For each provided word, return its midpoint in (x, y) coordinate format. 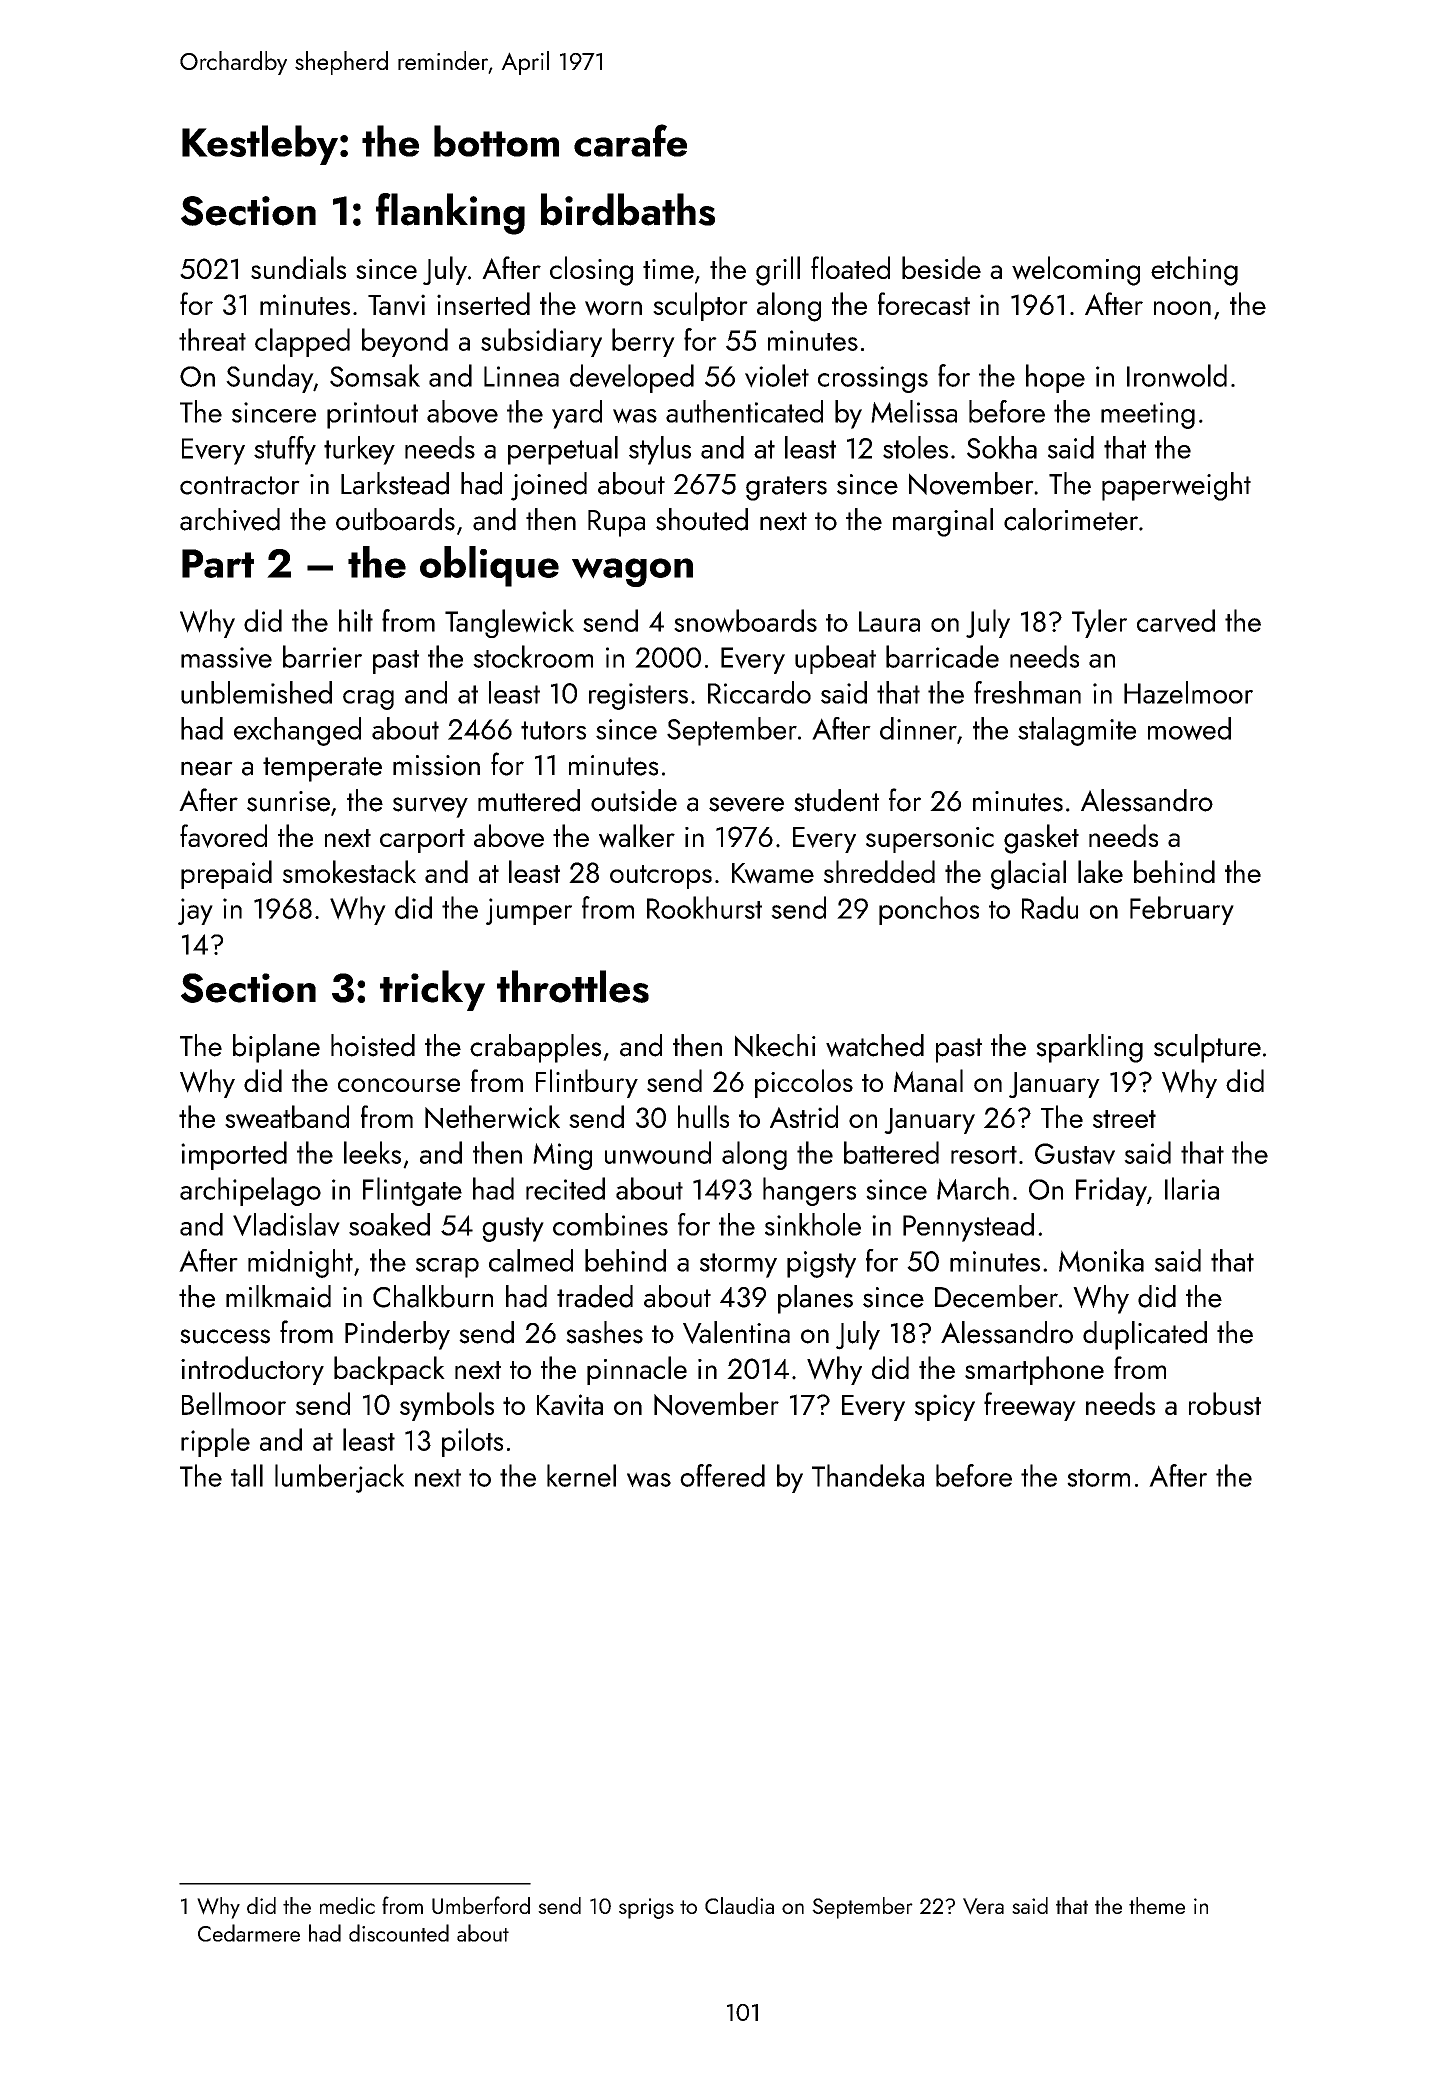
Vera (983, 1906)
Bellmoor (234, 1403)
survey (430, 807)
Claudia (739, 1905)
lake (1100, 871)
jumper (529, 911)
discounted (399, 1933)
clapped (302, 342)
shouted (702, 519)
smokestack (349, 871)
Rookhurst (704, 907)
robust (1225, 1403)
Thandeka (868, 1475)
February (1182, 910)
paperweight (1176, 486)
